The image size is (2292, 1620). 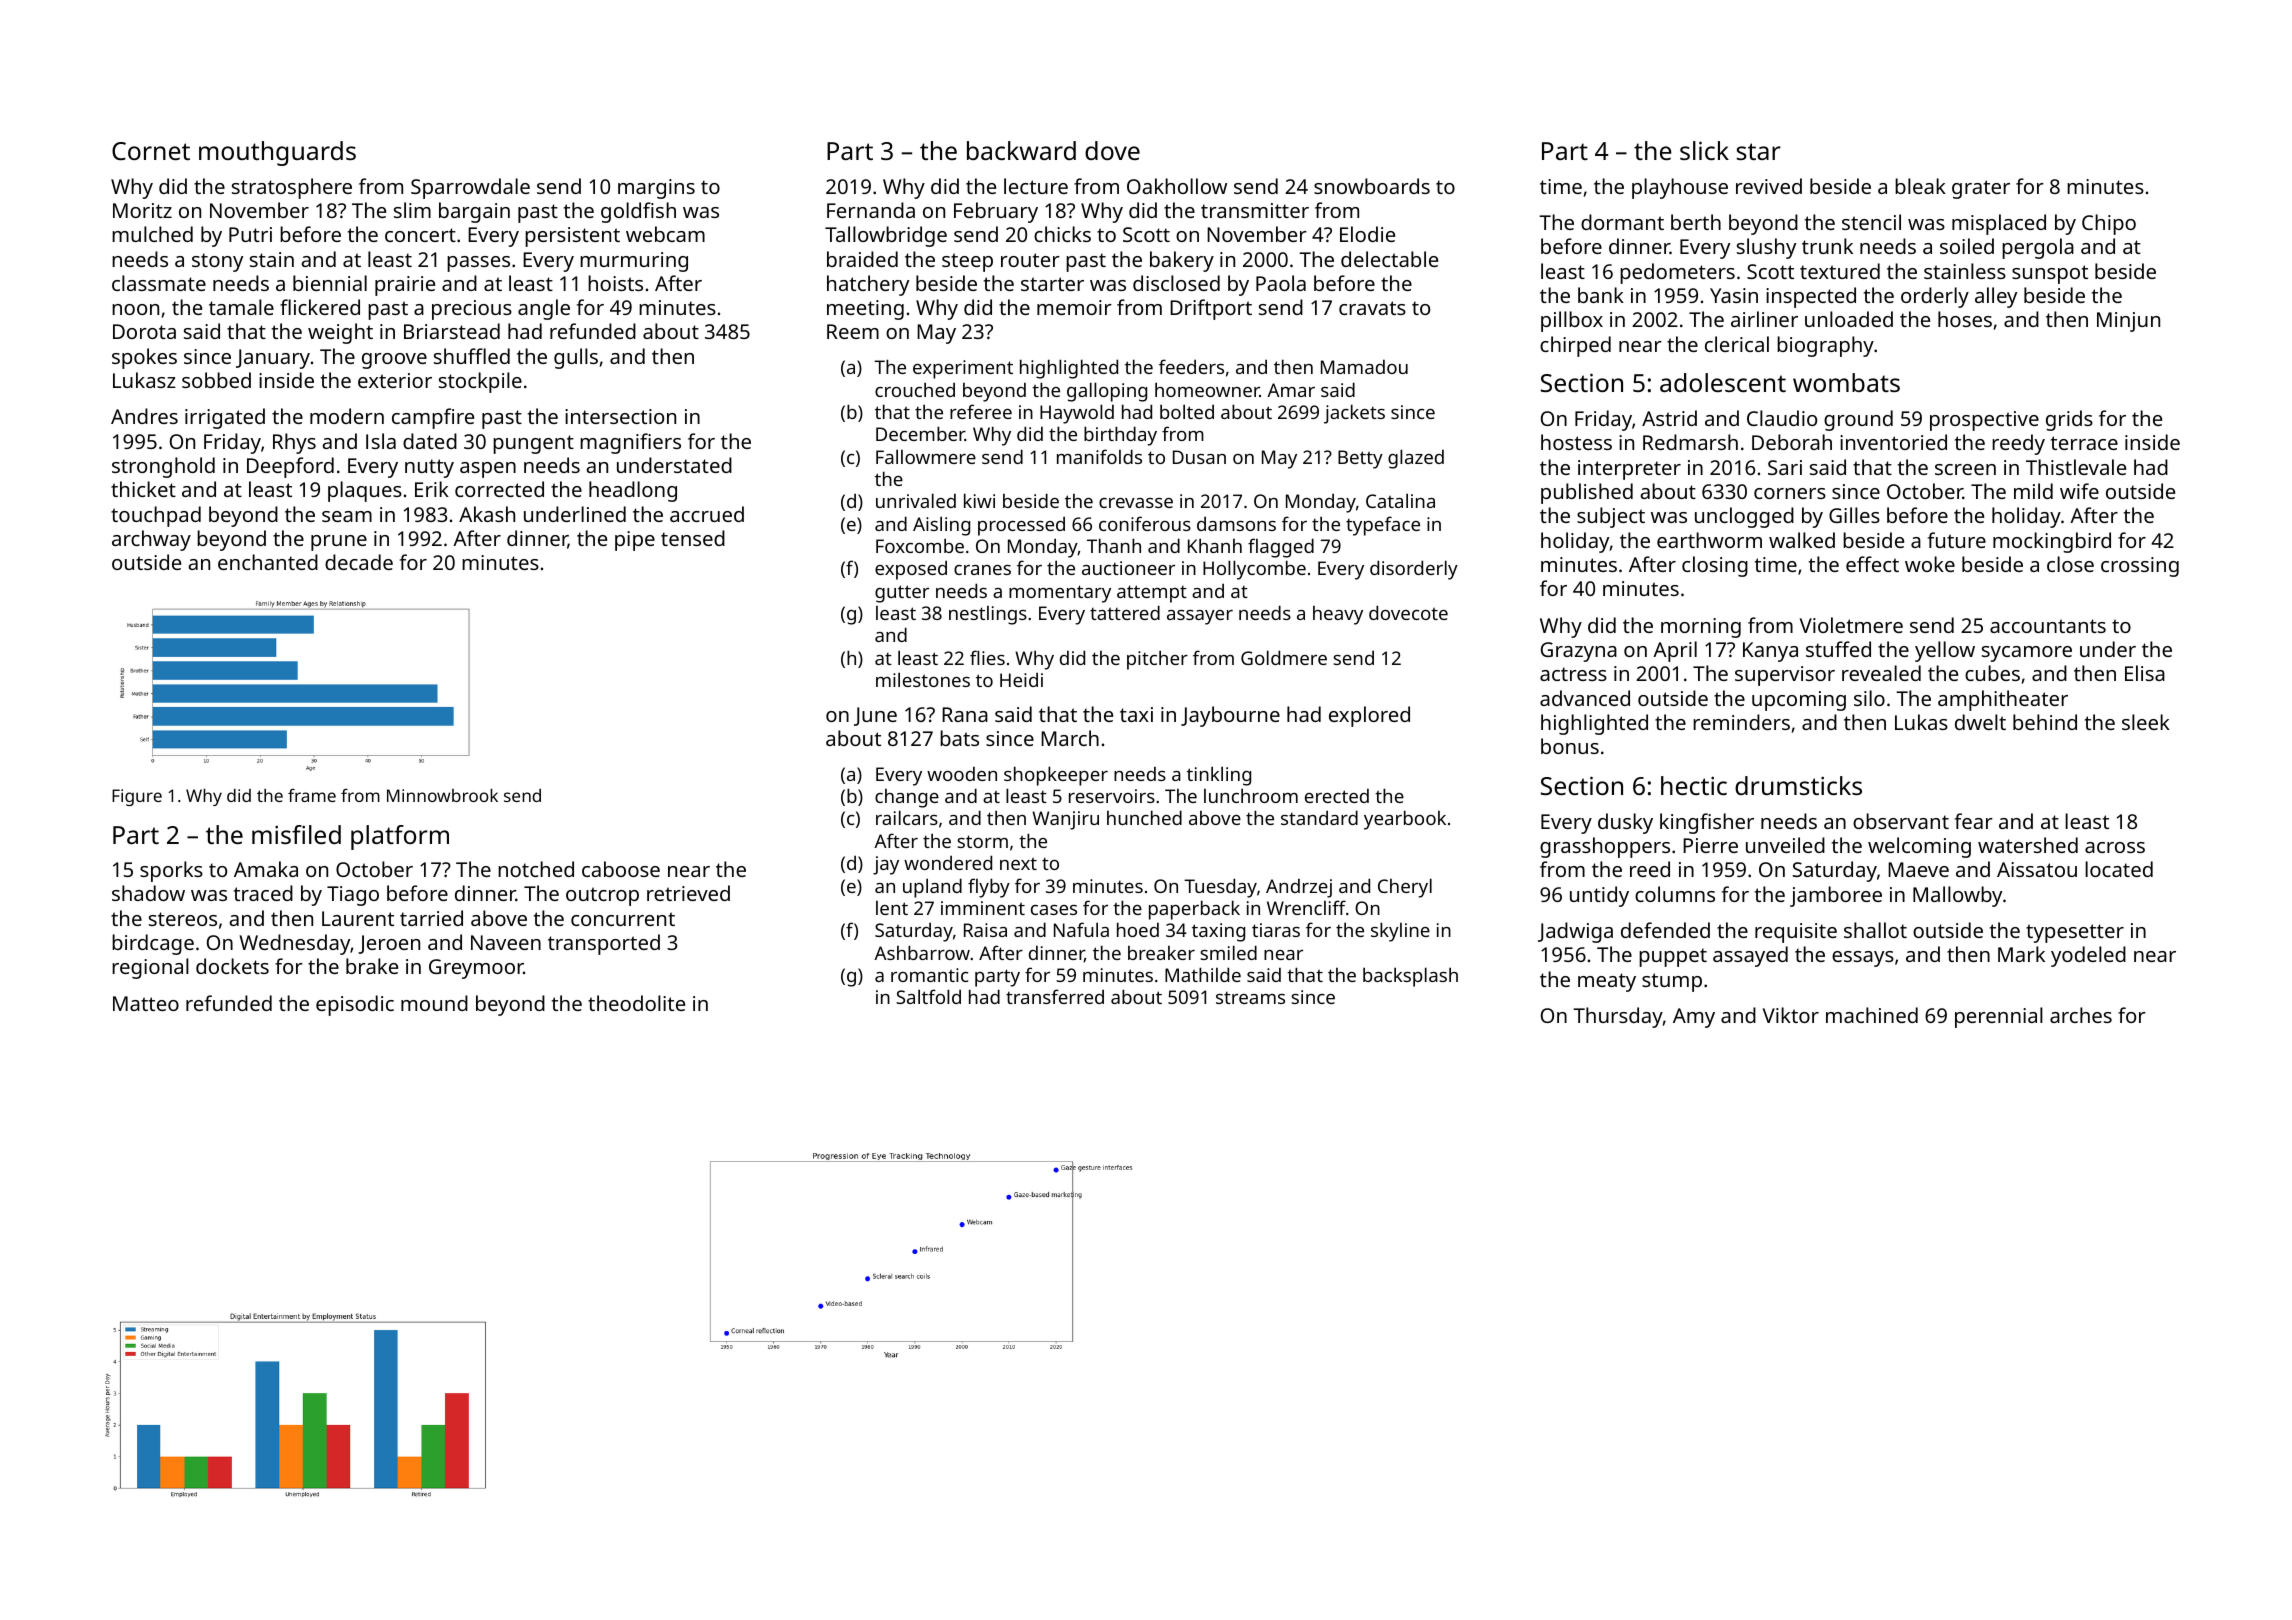 What do you see at coordinates (965, 714) in the image?
I see `Rana` at bounding box center [965, 714].
